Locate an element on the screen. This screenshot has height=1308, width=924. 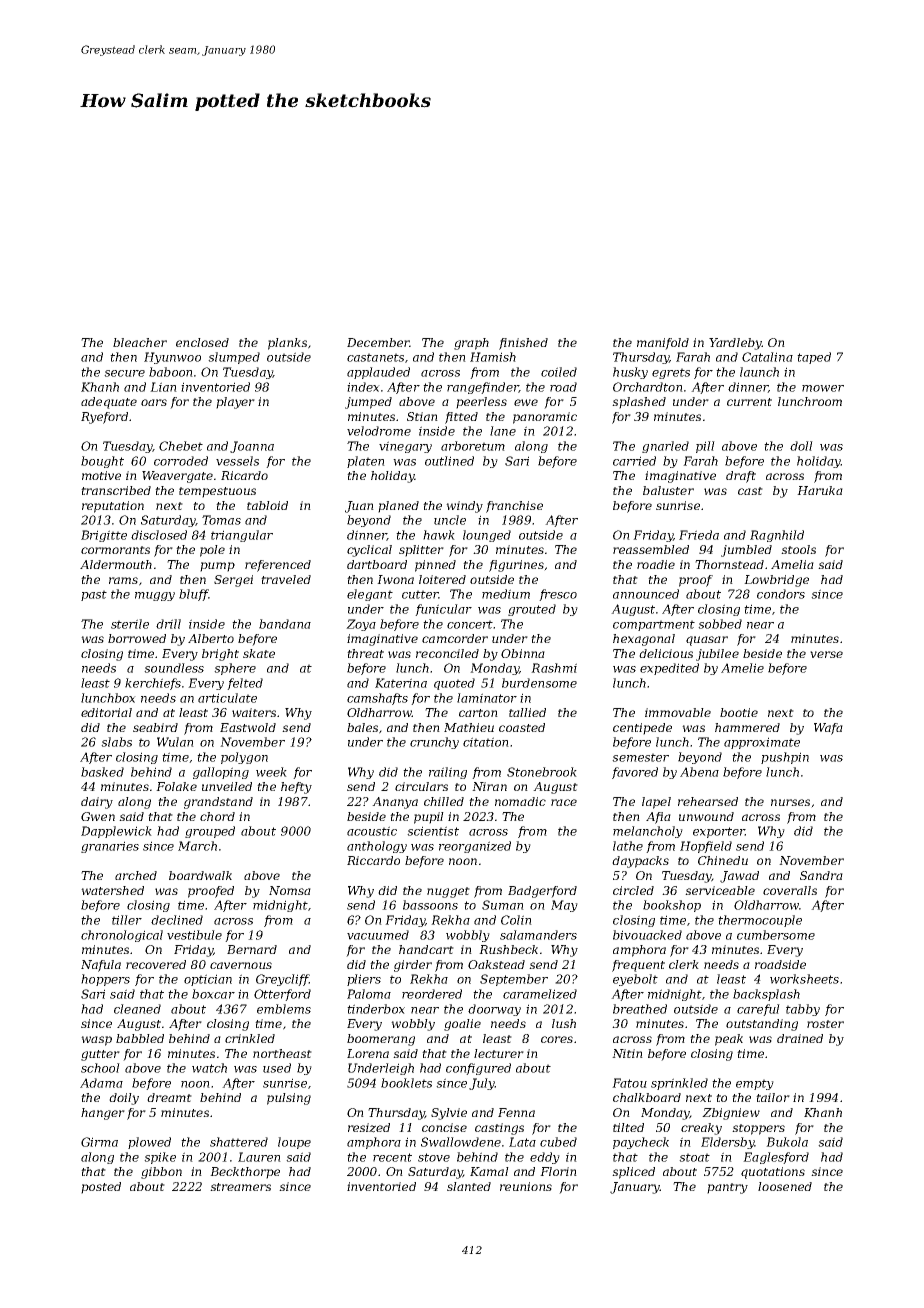
posted is located at coordinates (101, 1188).
